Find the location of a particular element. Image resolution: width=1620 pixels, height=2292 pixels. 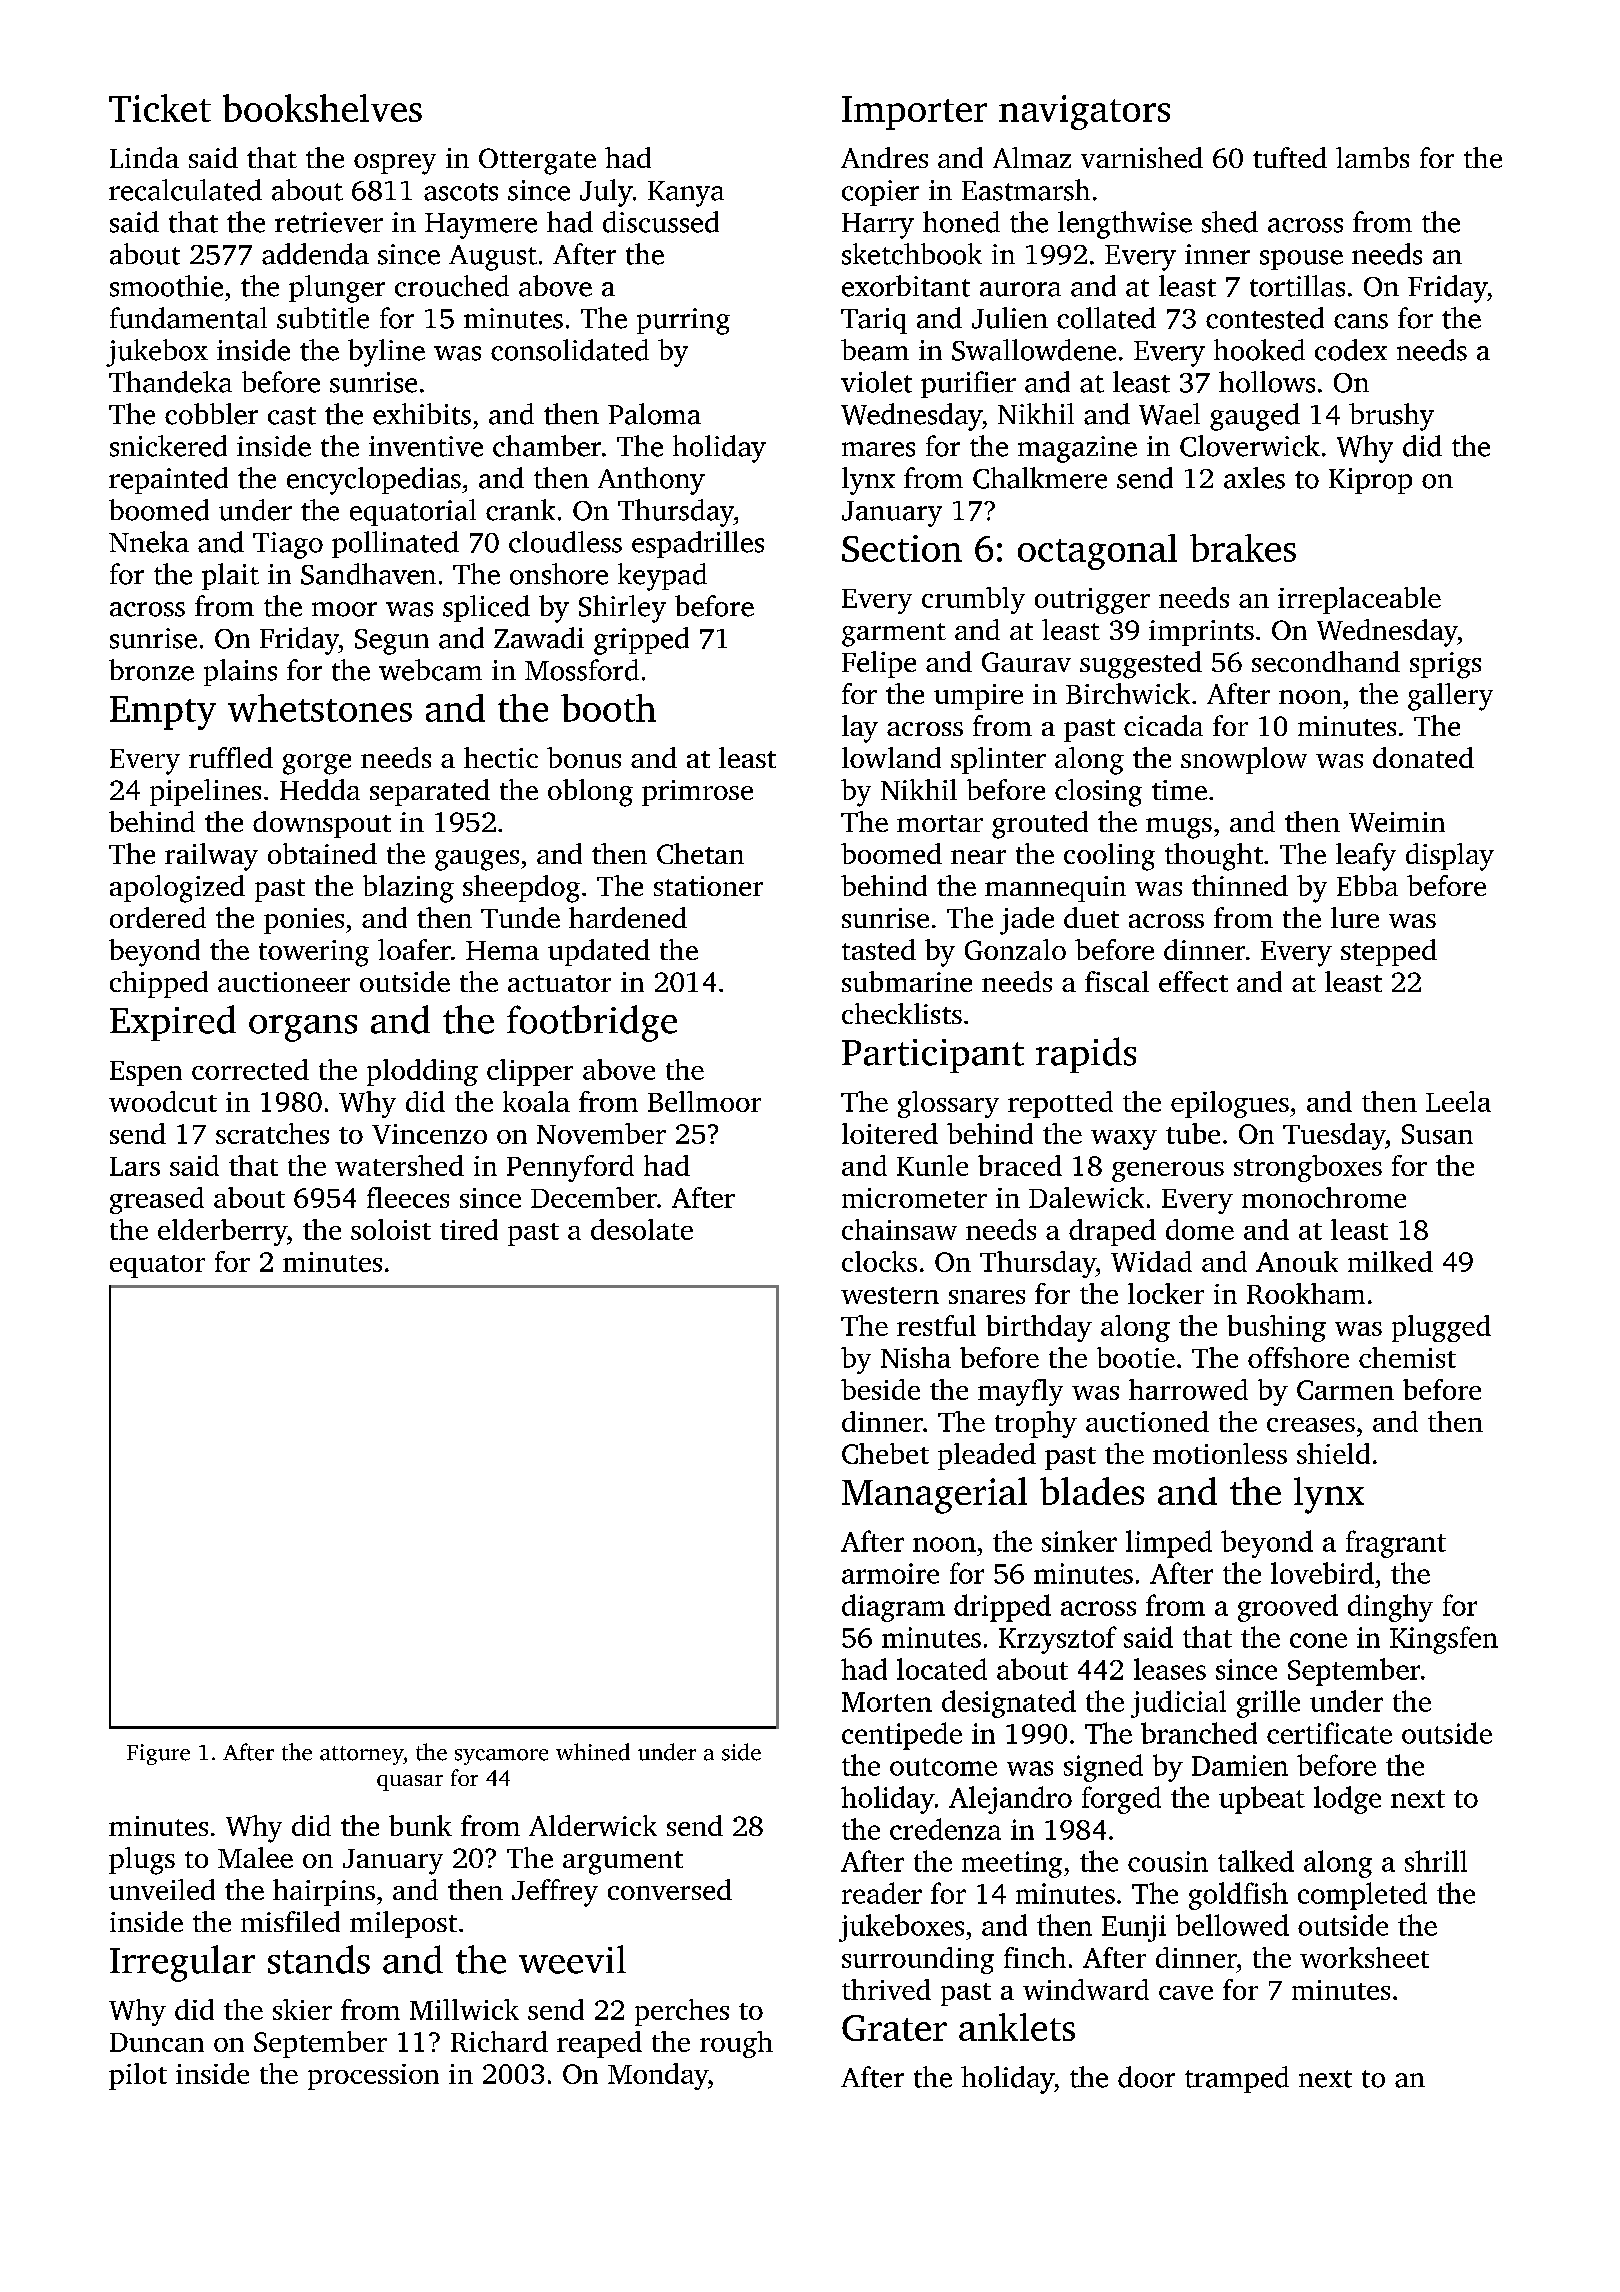

diagram is located at coordinates (893, 1608).
